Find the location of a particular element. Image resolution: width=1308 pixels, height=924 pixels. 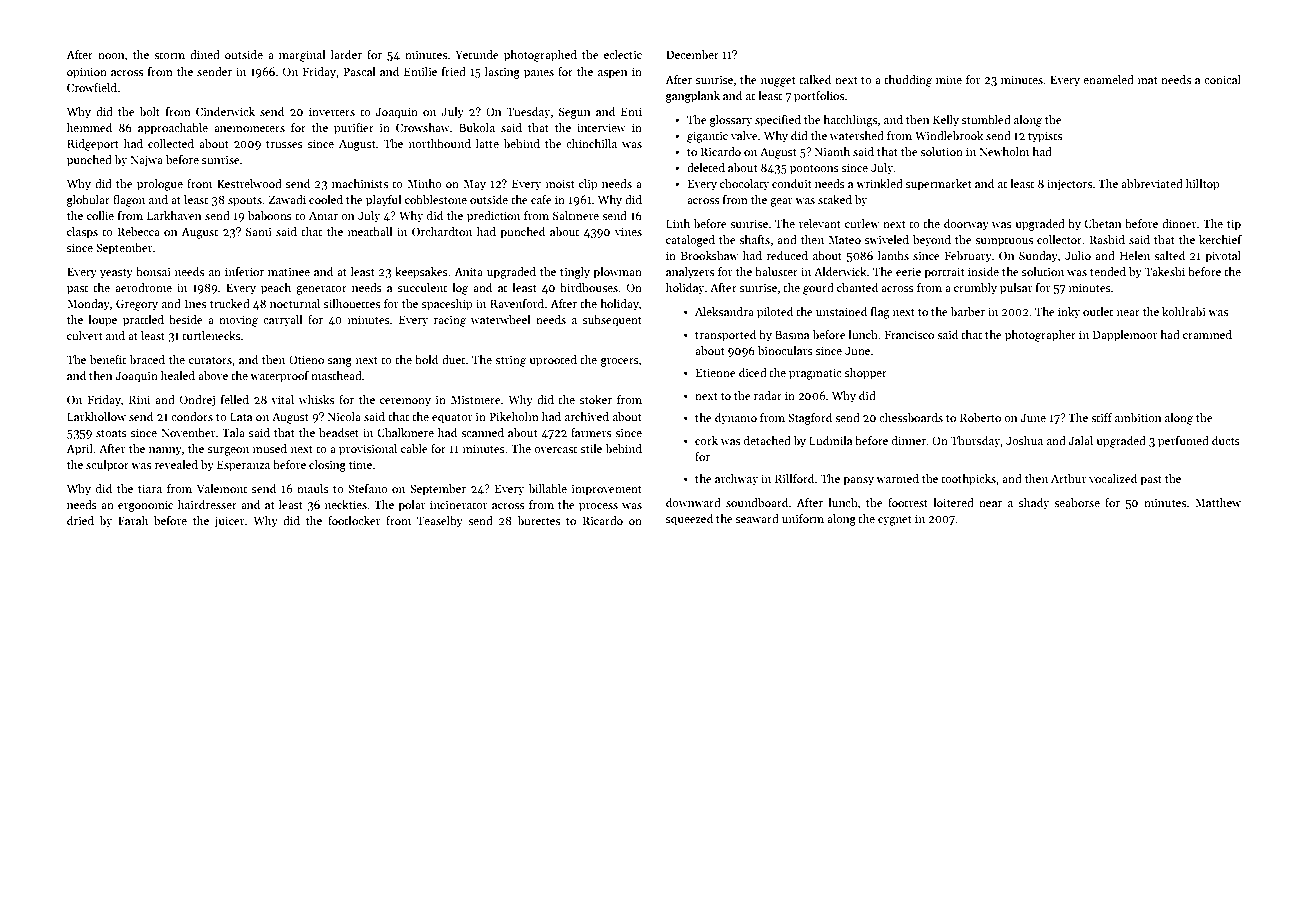

mine is located at coordinates (949, 79).
